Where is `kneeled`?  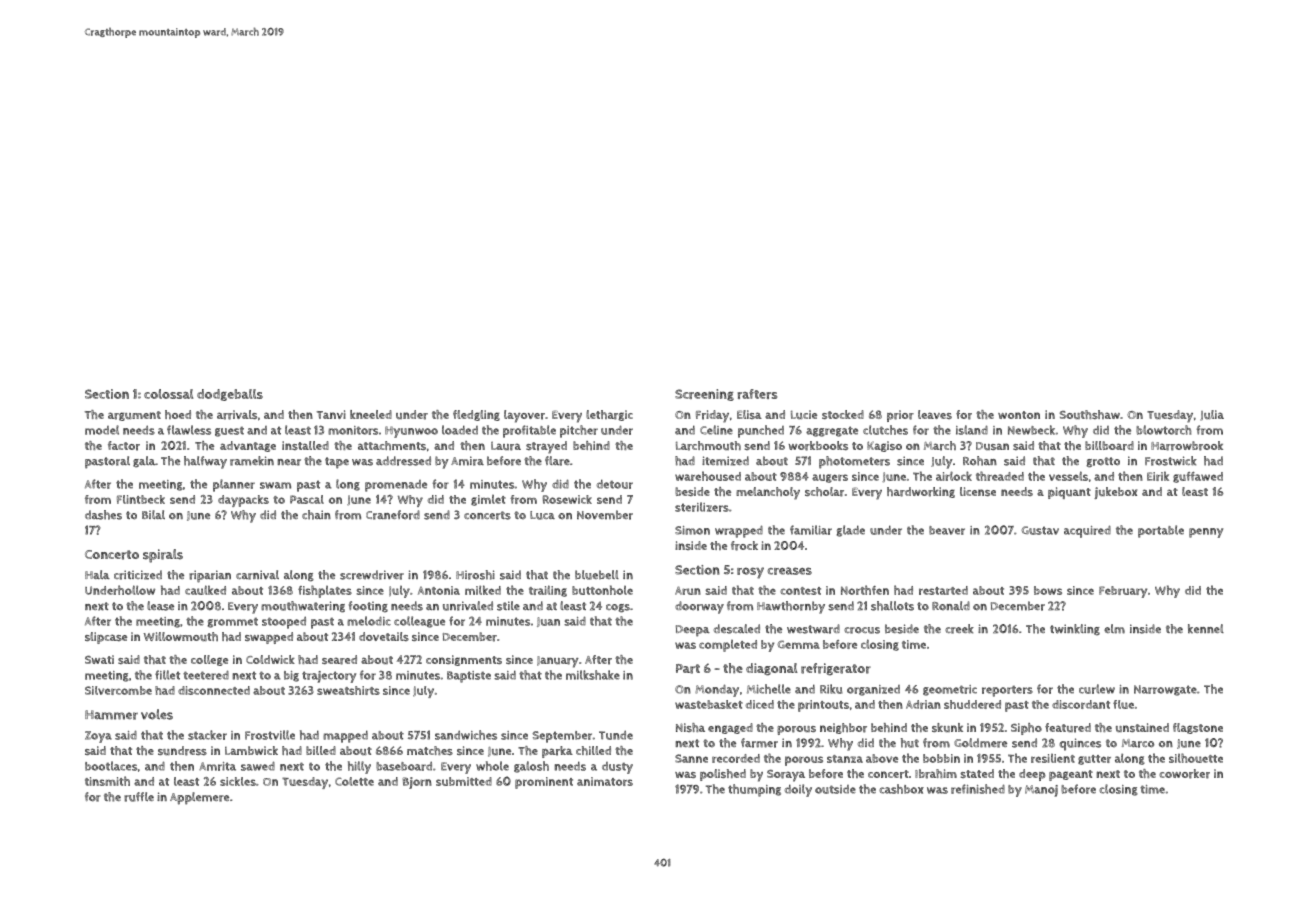
kneeled is located at coordinates (371, 414).
